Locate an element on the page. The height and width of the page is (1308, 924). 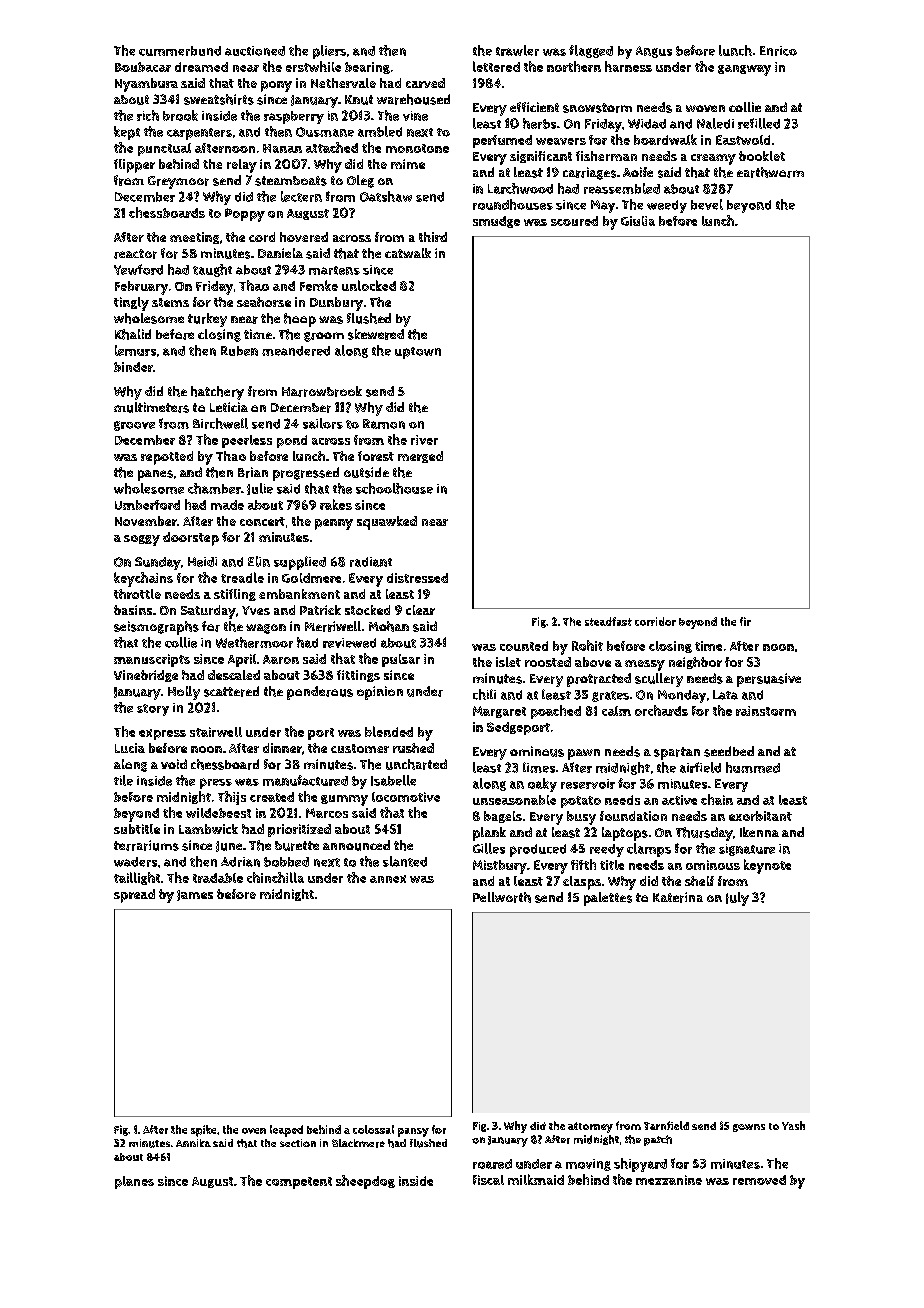
competent is located at coordinates (299, 1183).
